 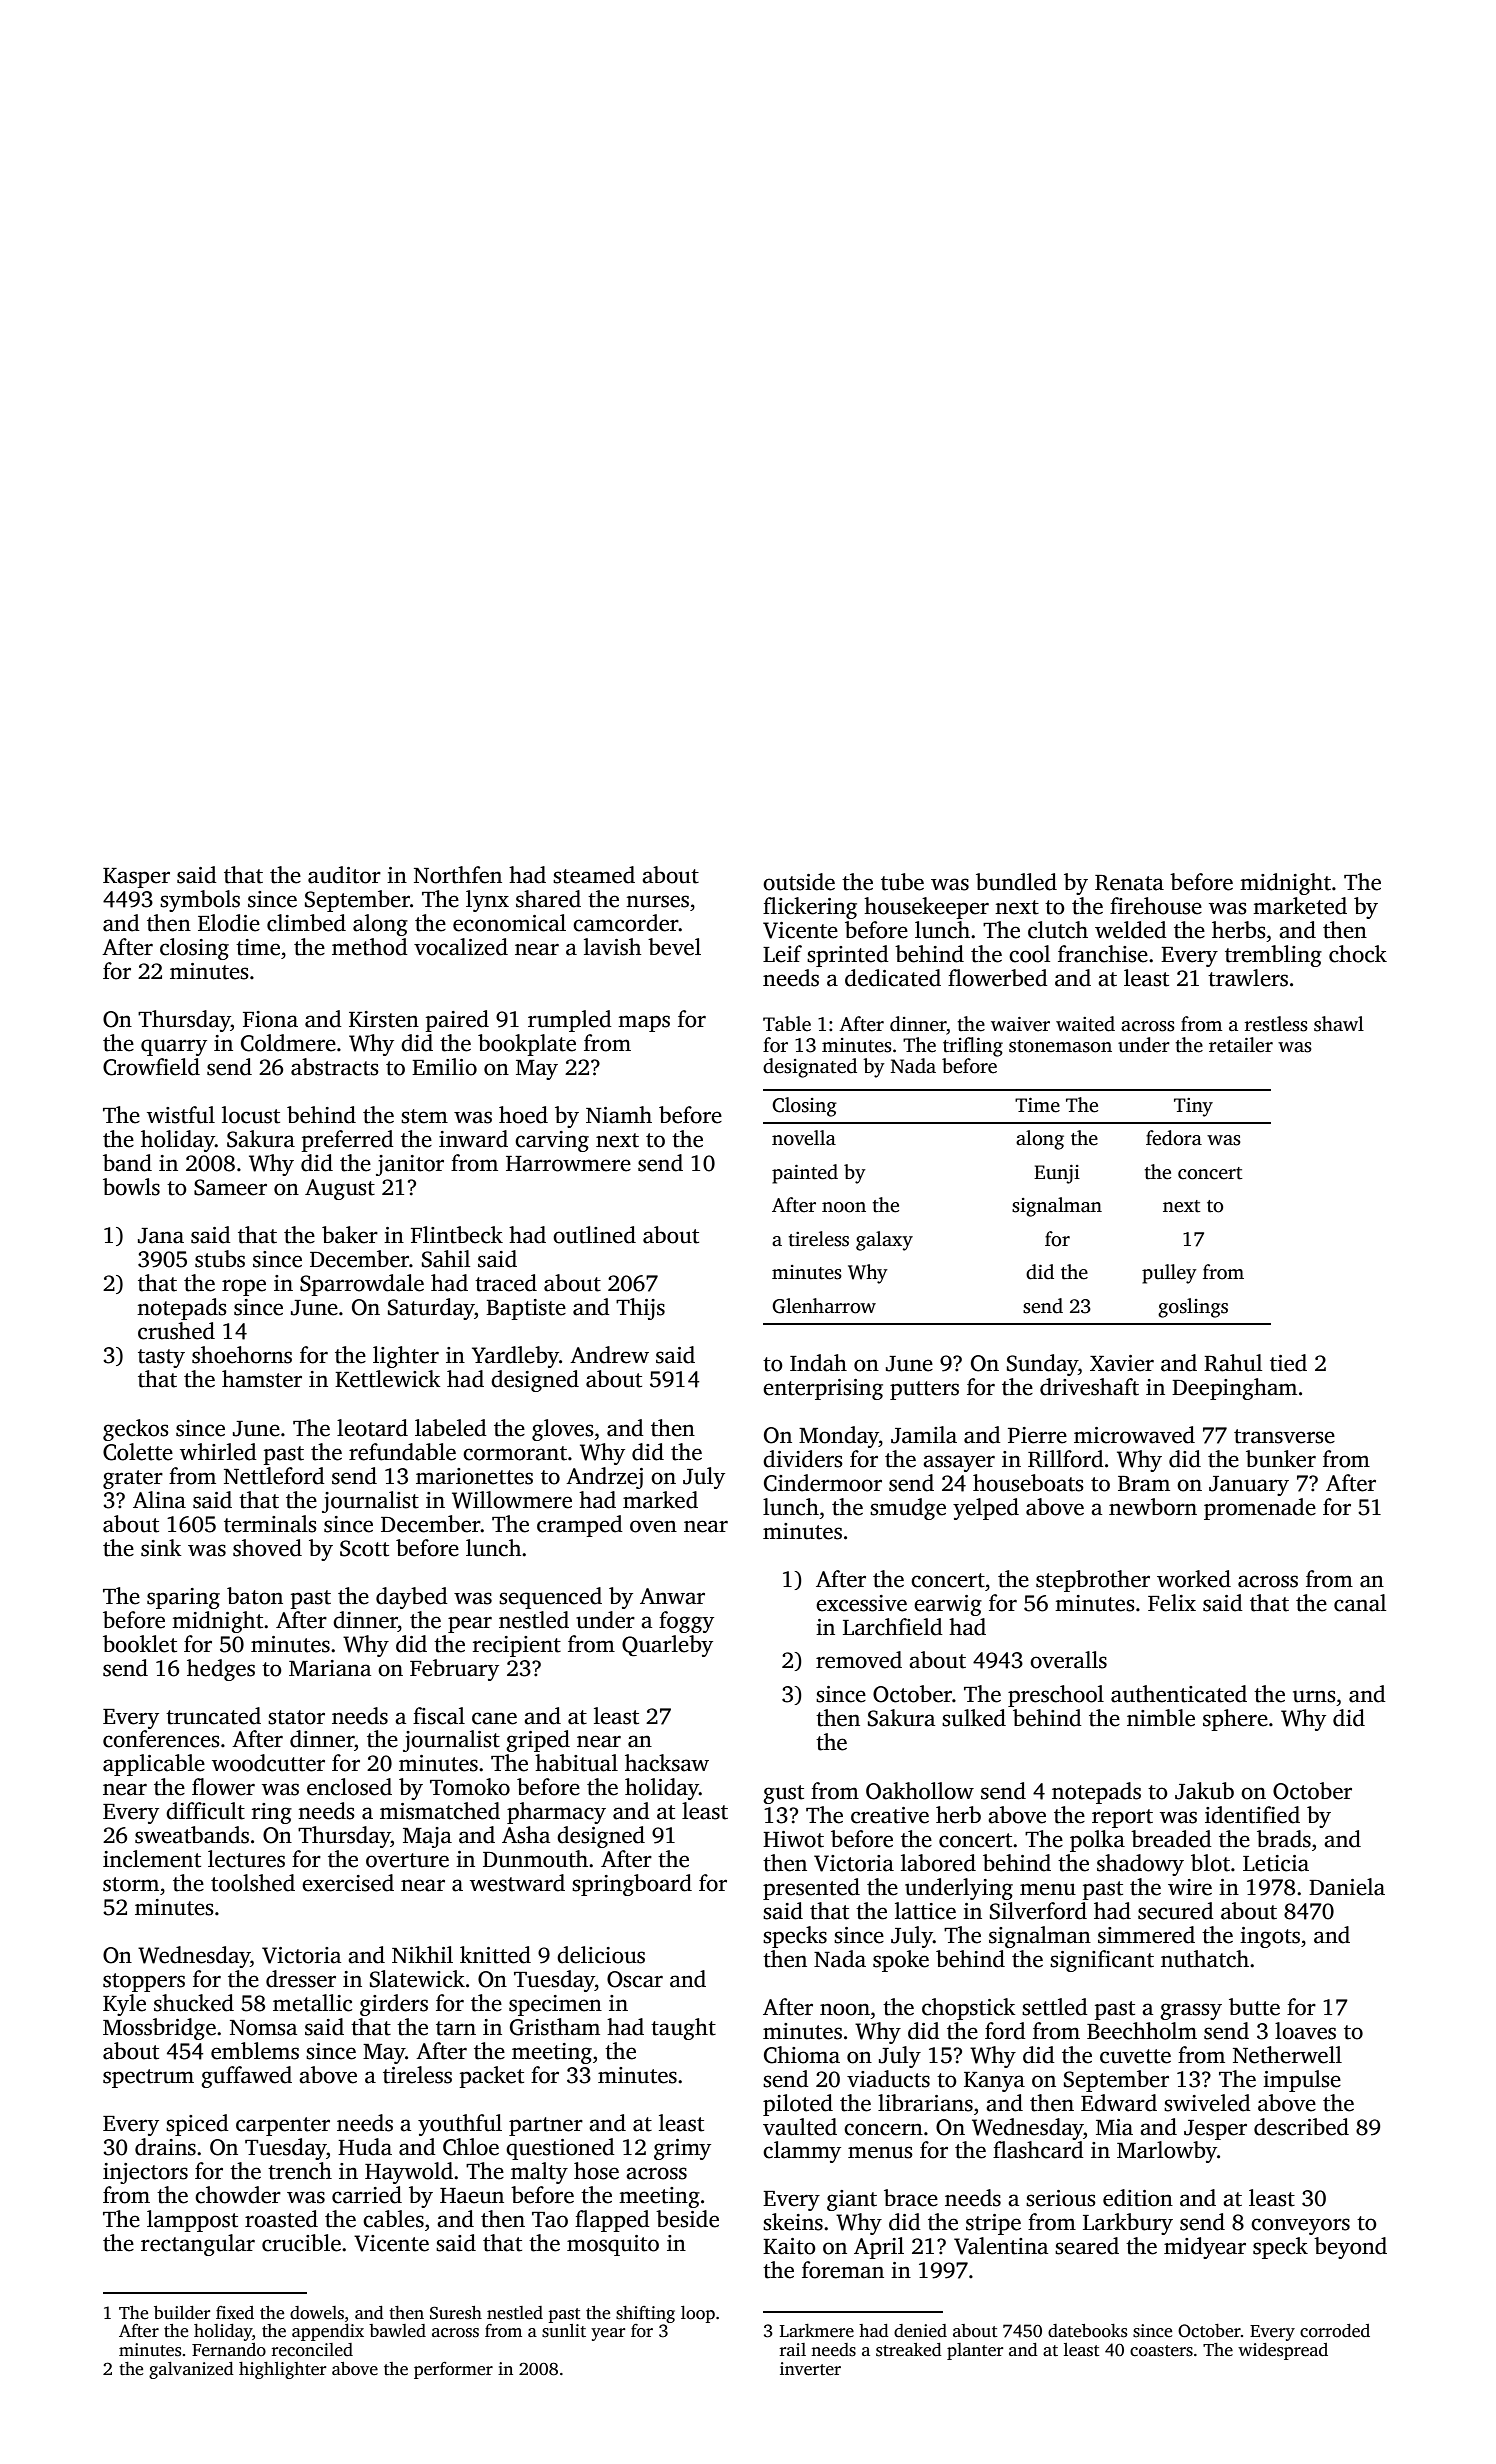 What do you see at coordinates (1235, 1720) in the screenshot?
I see `sphere` at bounding box center [1235, 1720].
